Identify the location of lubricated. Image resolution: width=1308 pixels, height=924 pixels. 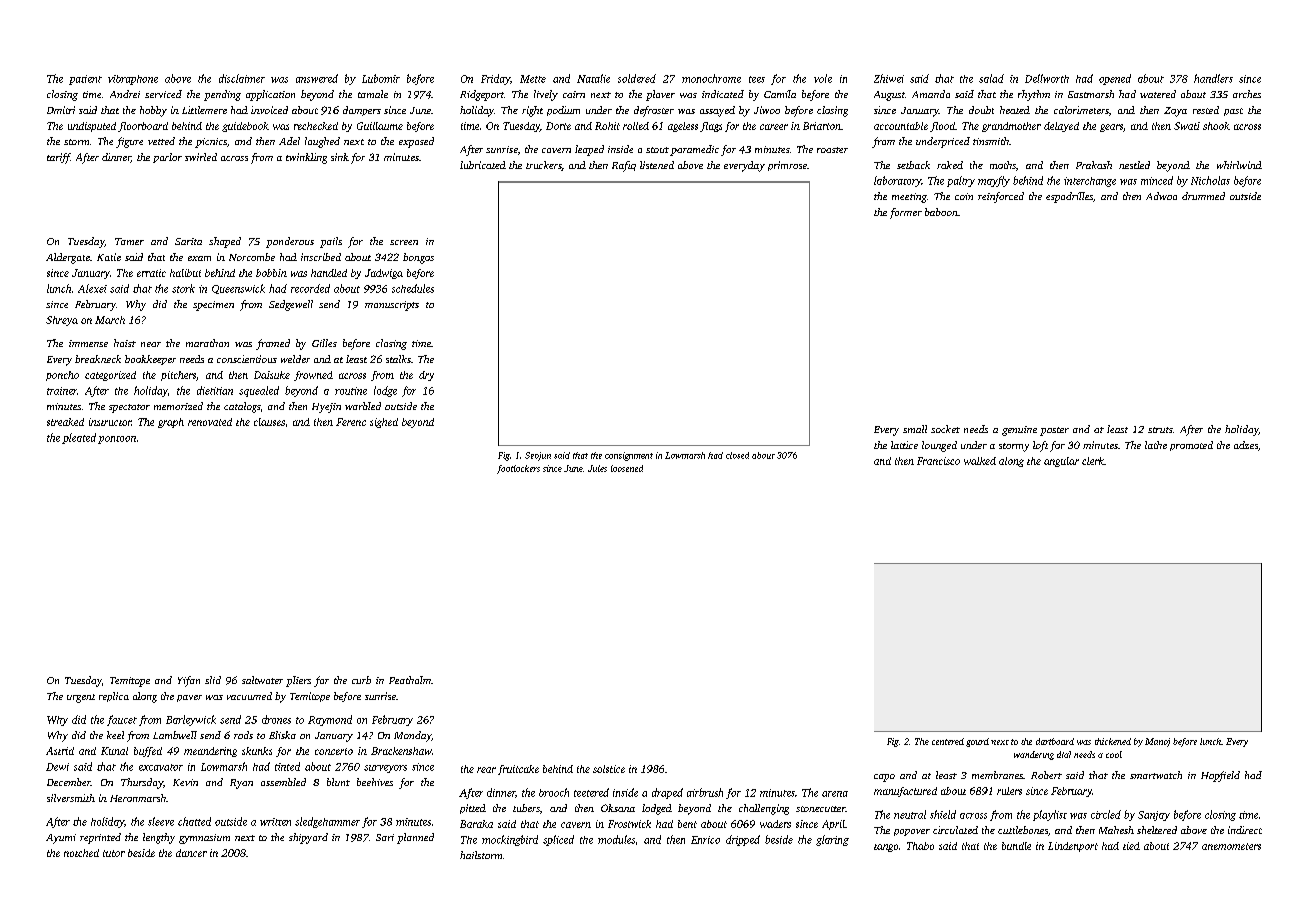
(483, 165).
